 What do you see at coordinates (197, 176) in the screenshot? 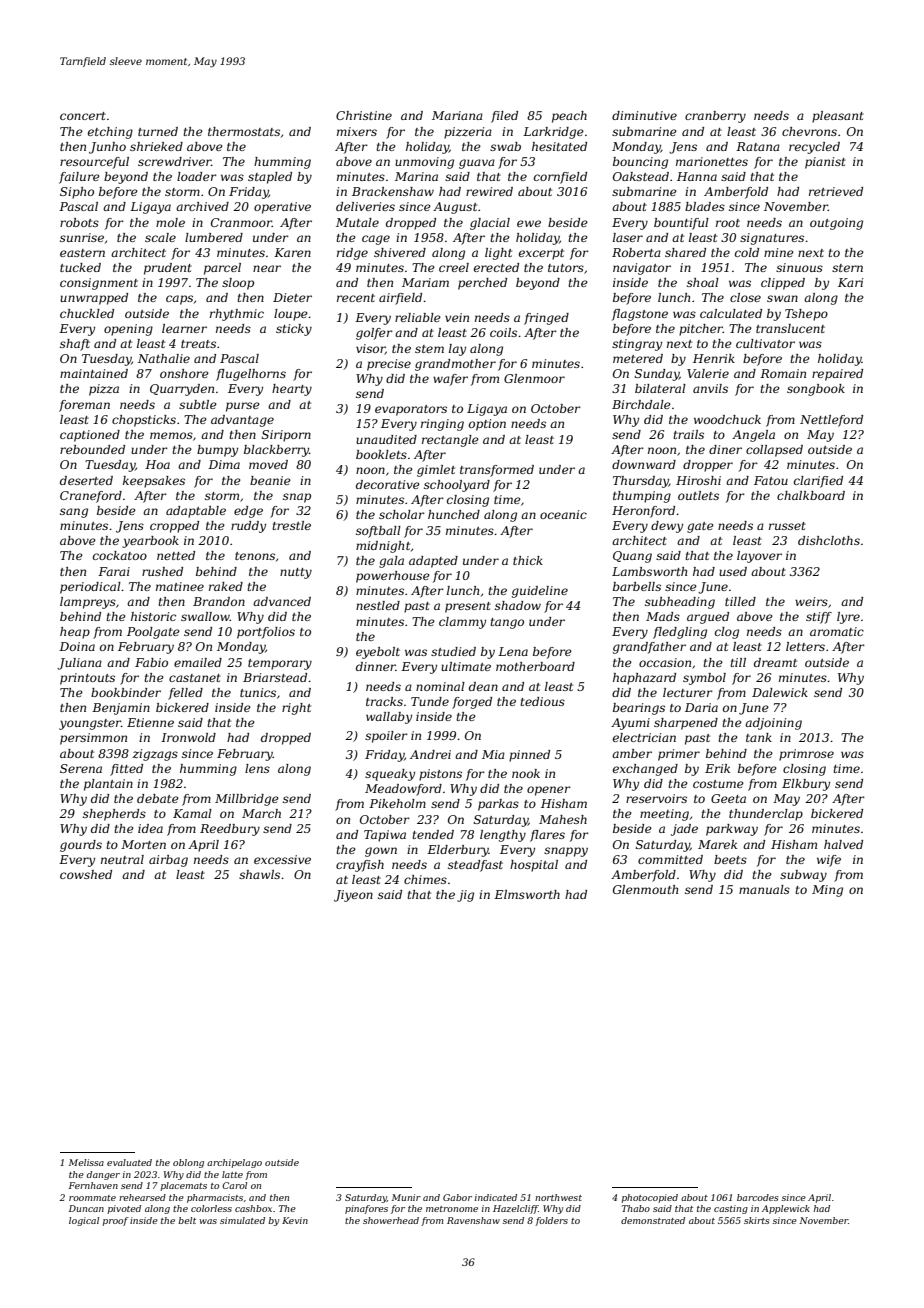
I see `loader` at bounding box center [197, 176].
